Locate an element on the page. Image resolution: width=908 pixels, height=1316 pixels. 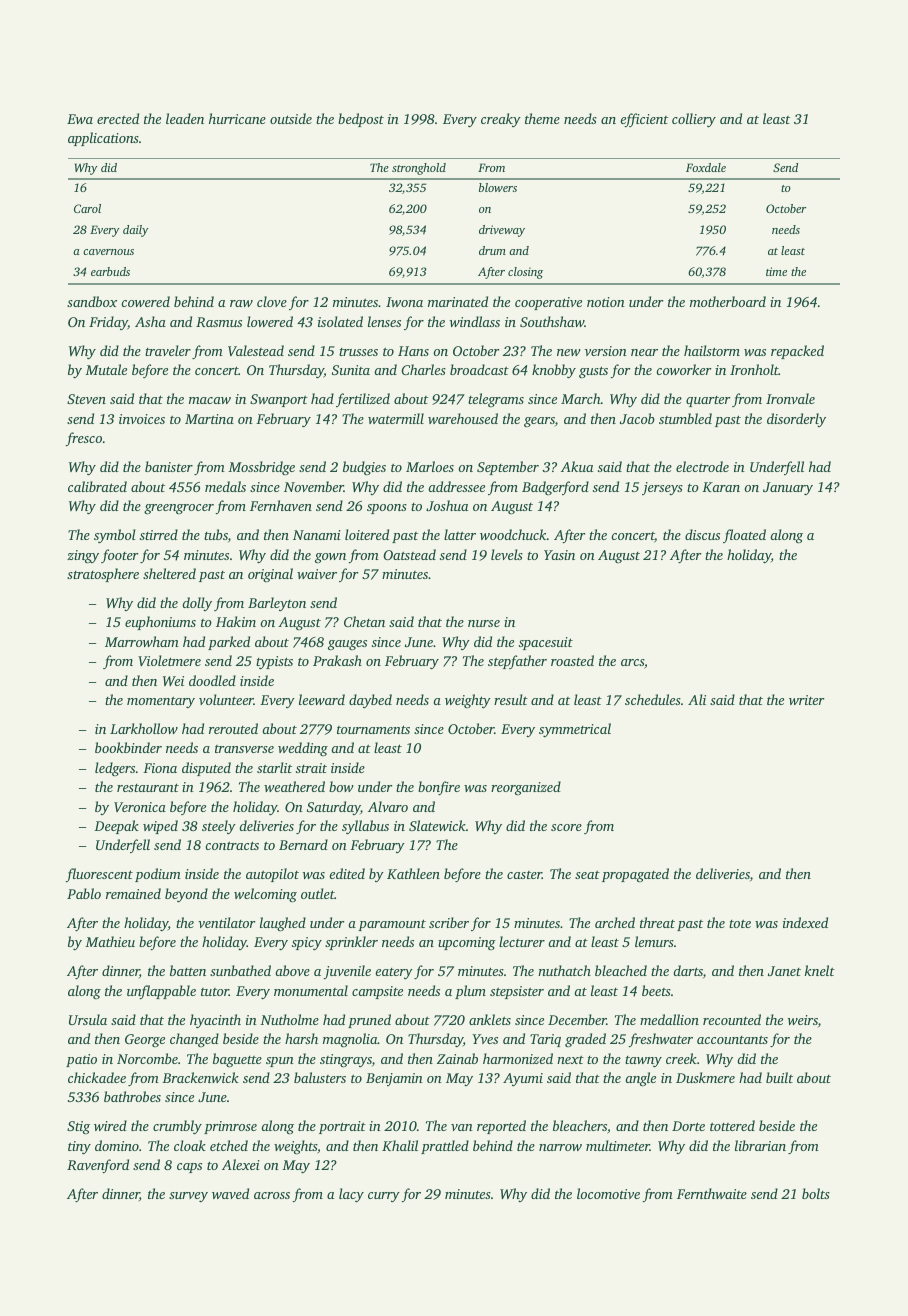
broadcast is located at coordinates (479, 369).
